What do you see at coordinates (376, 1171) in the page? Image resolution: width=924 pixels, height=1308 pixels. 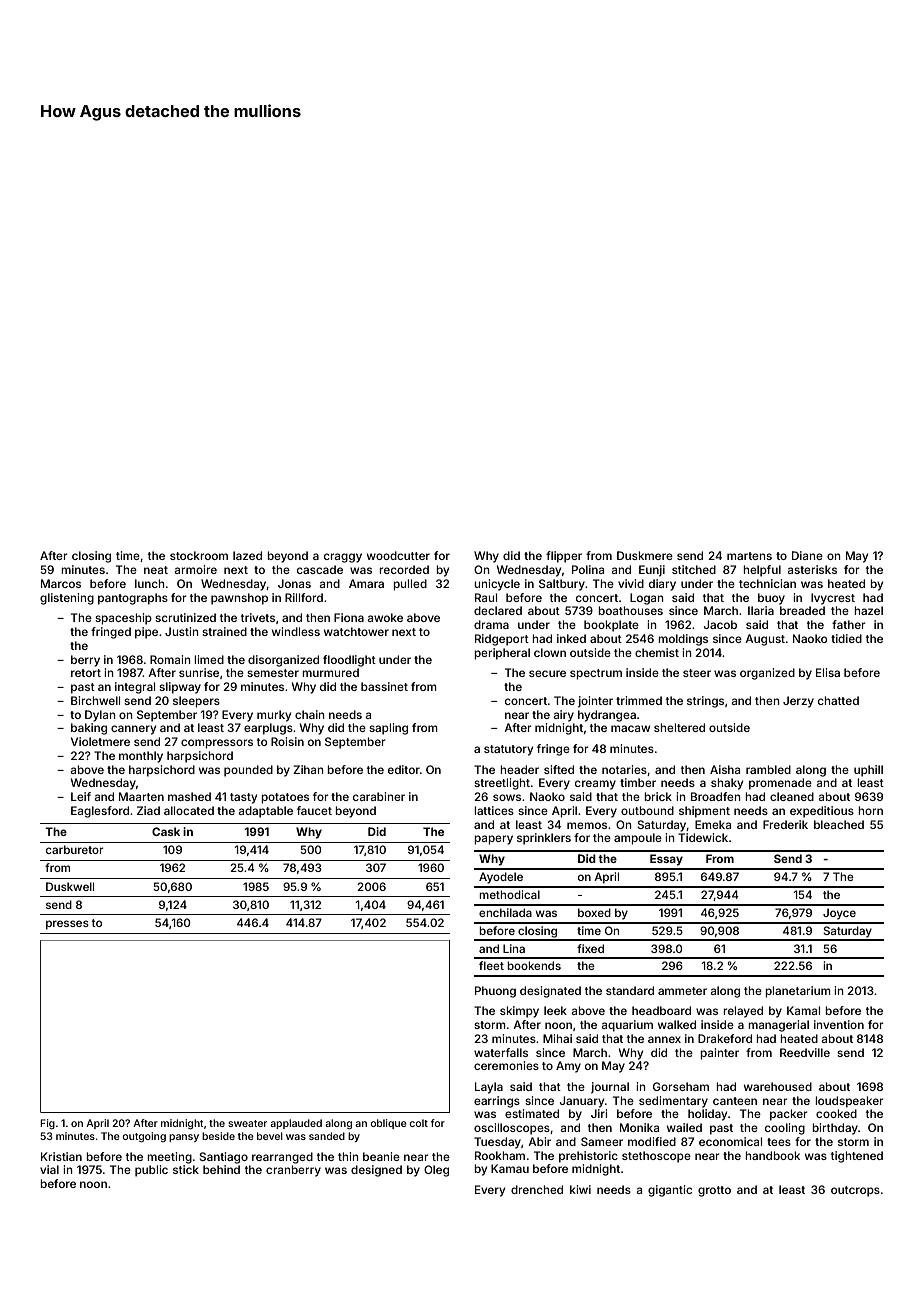 I see `designed` at bounding box center [376, 1171].
